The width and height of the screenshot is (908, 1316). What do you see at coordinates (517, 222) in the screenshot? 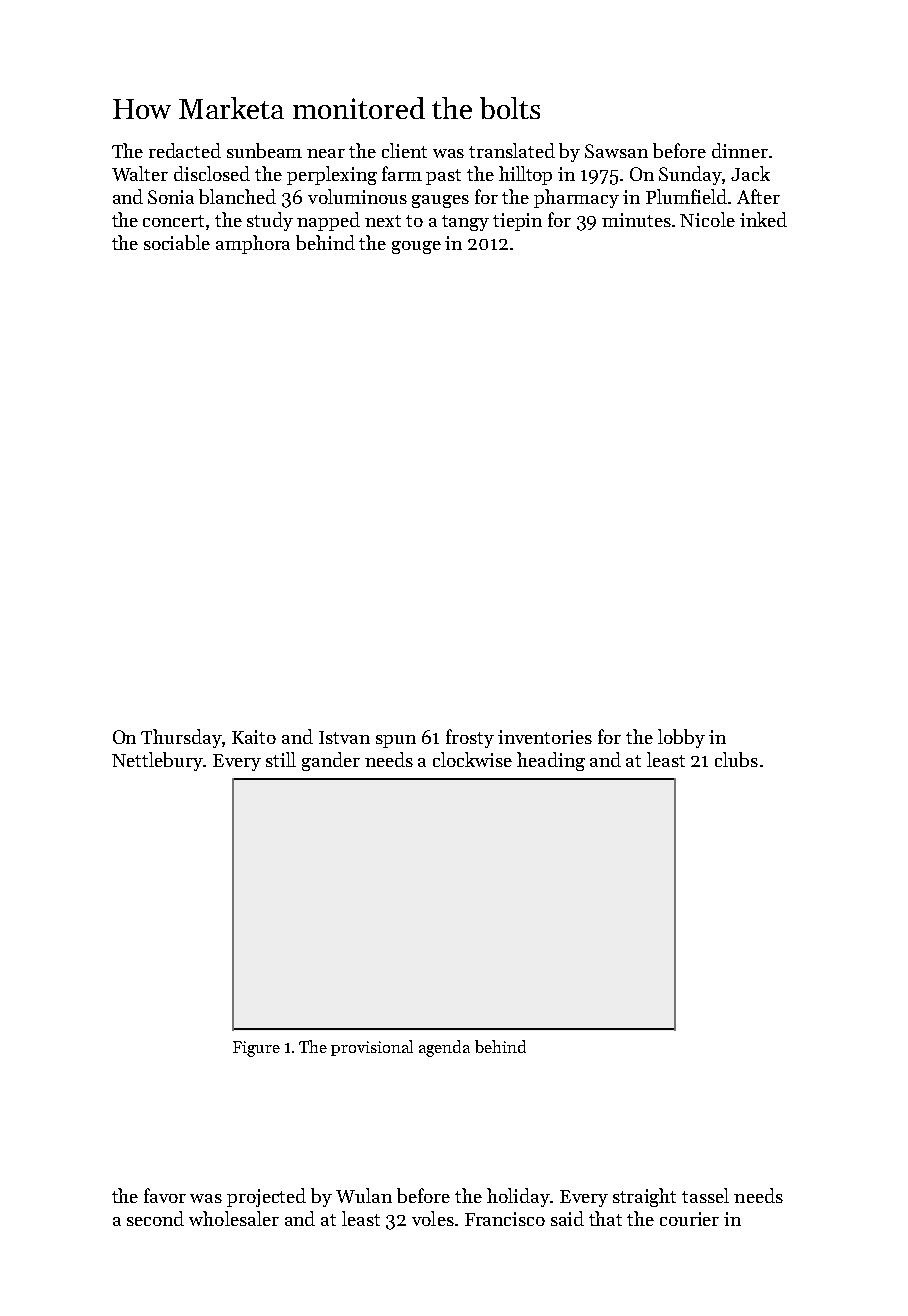
I see `tiepin` at bounding box center [517, 222].
